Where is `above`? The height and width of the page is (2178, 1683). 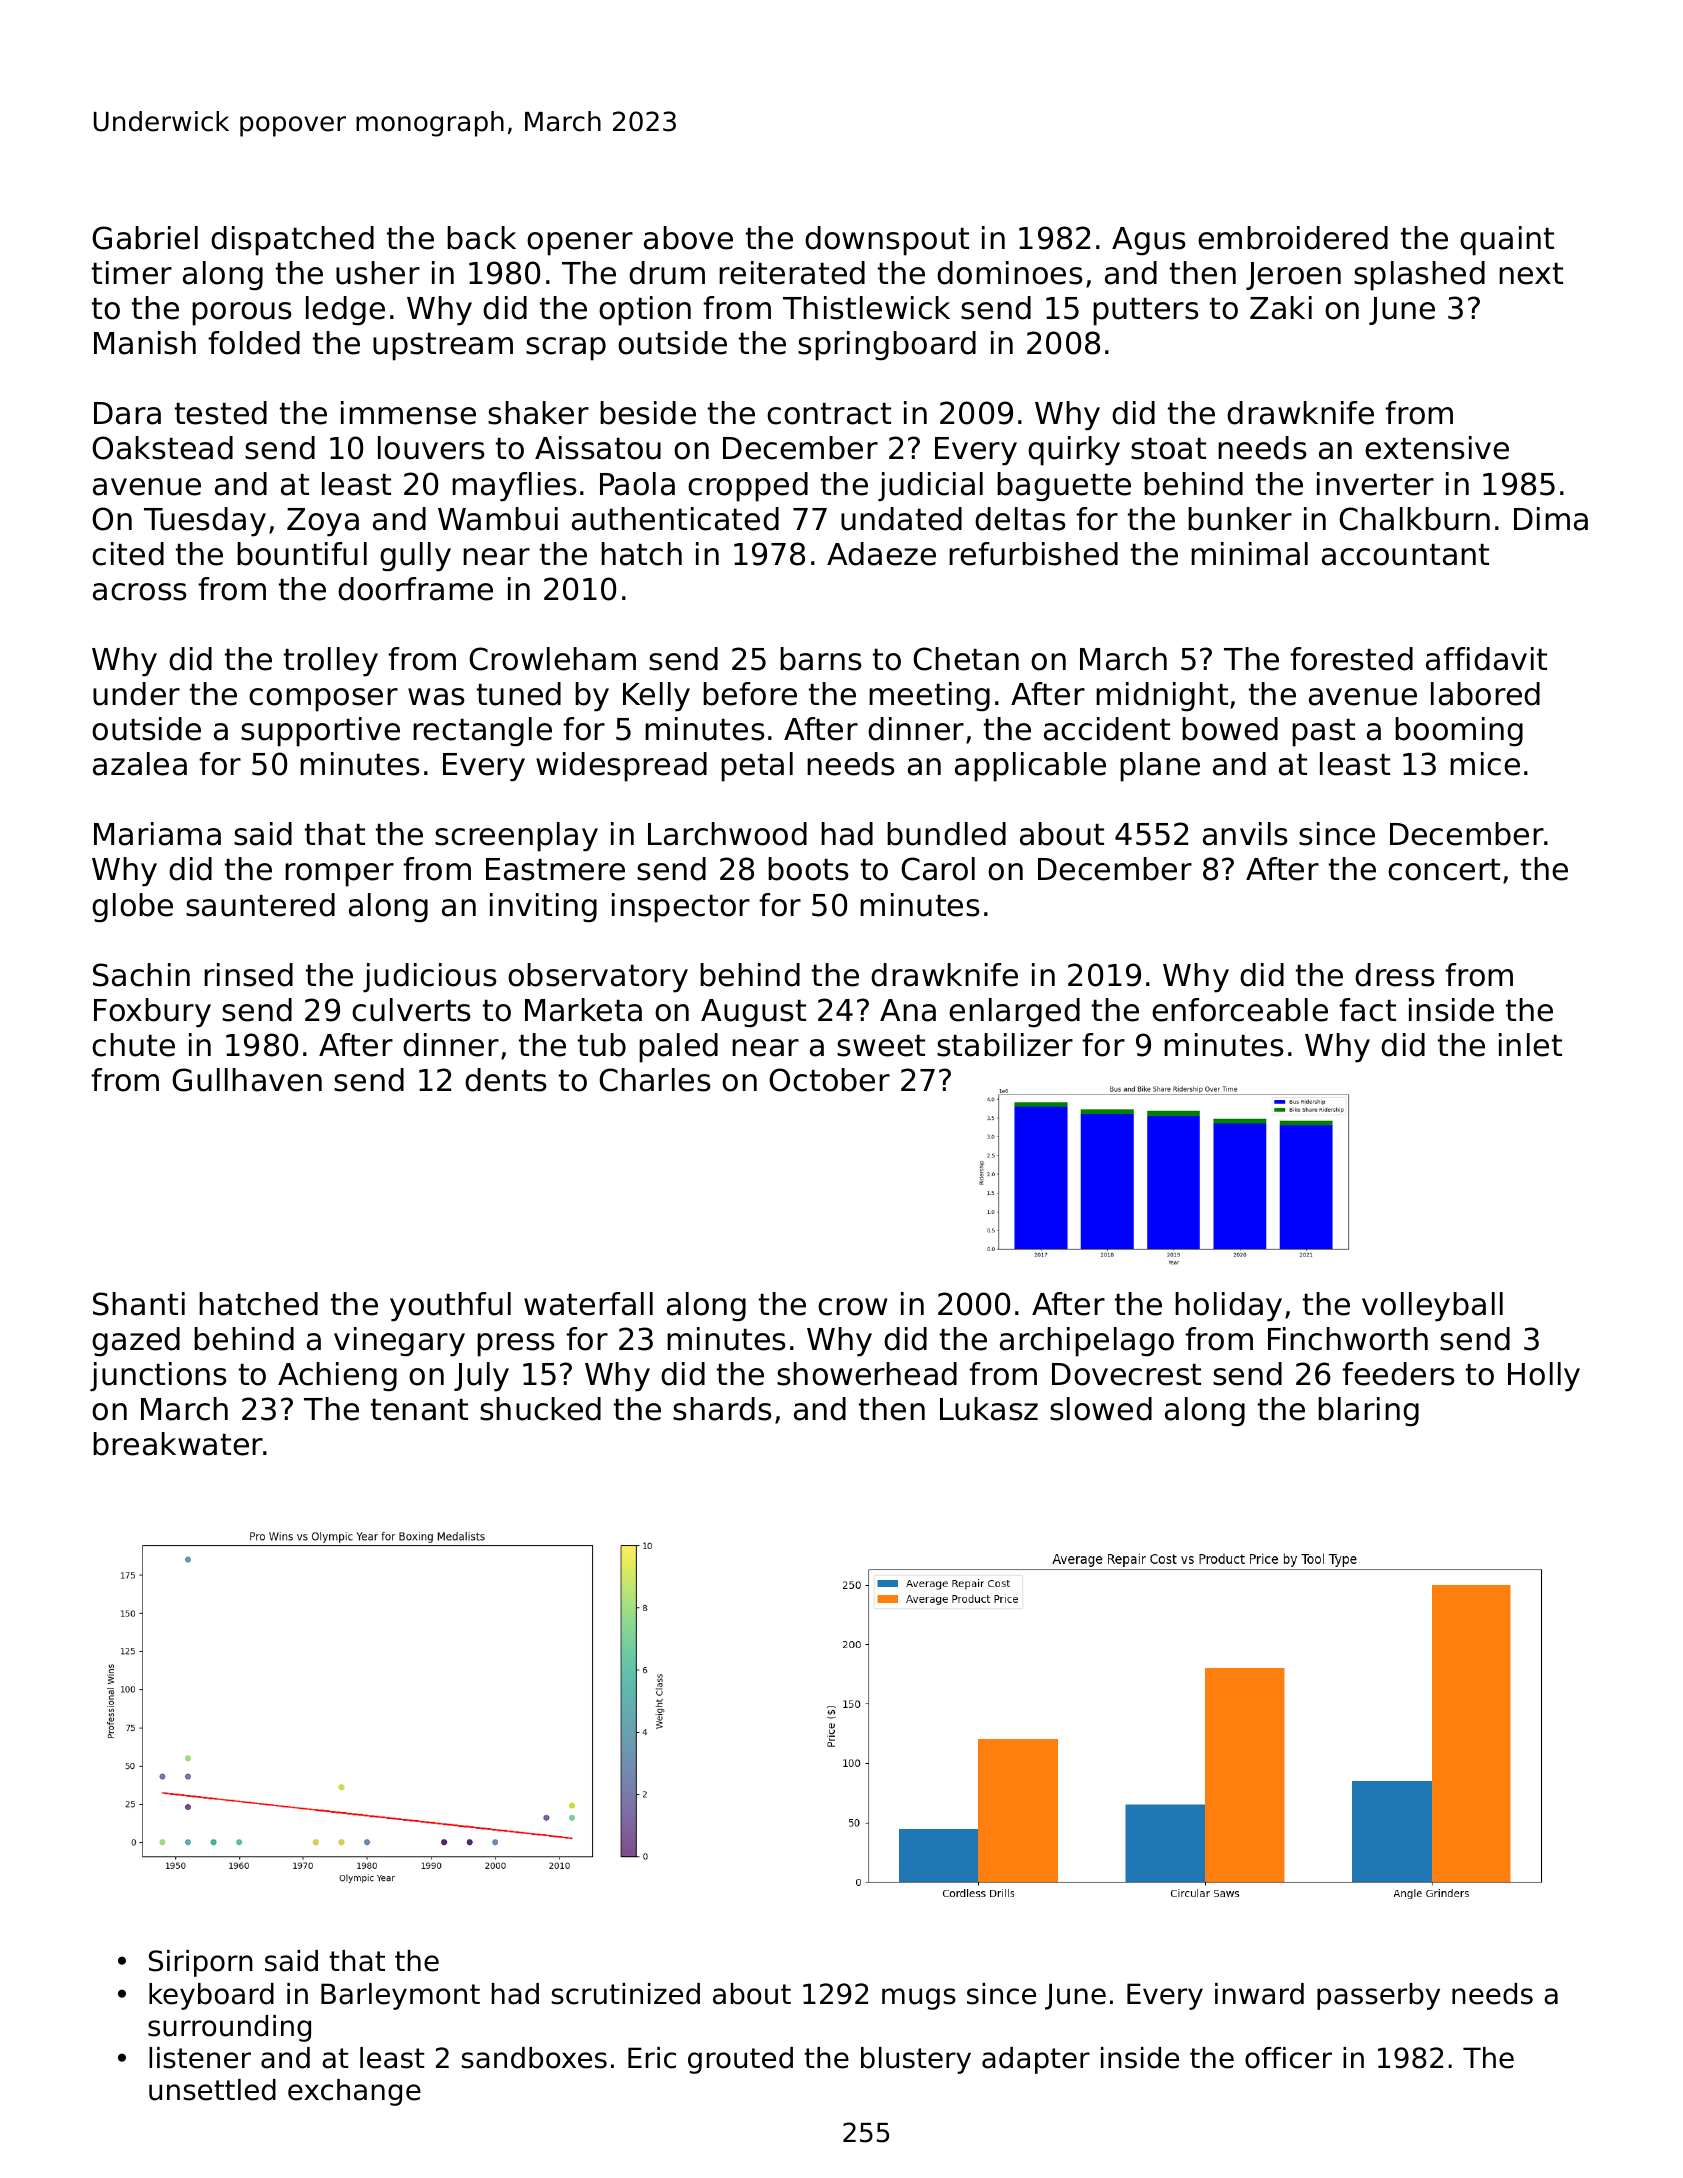 above is located at coordinates (688, 238).
